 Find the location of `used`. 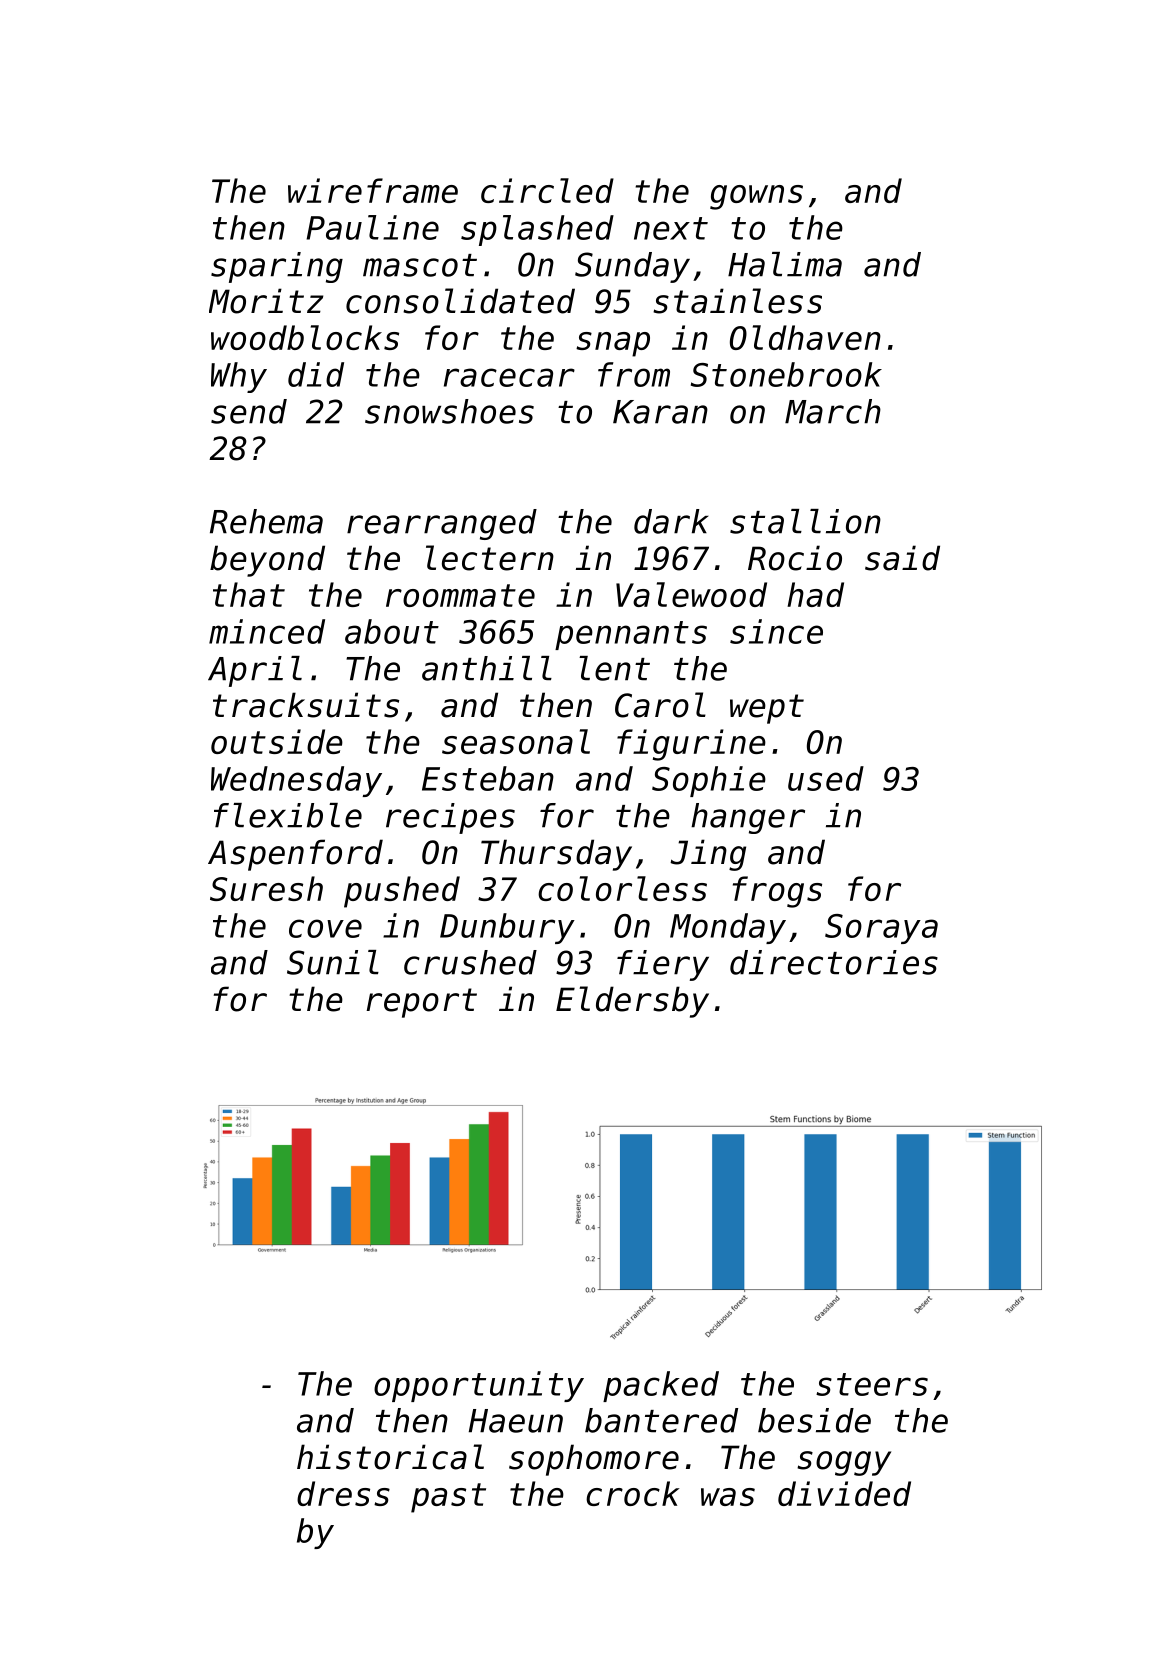

used is located at coordinates (826, 778).
